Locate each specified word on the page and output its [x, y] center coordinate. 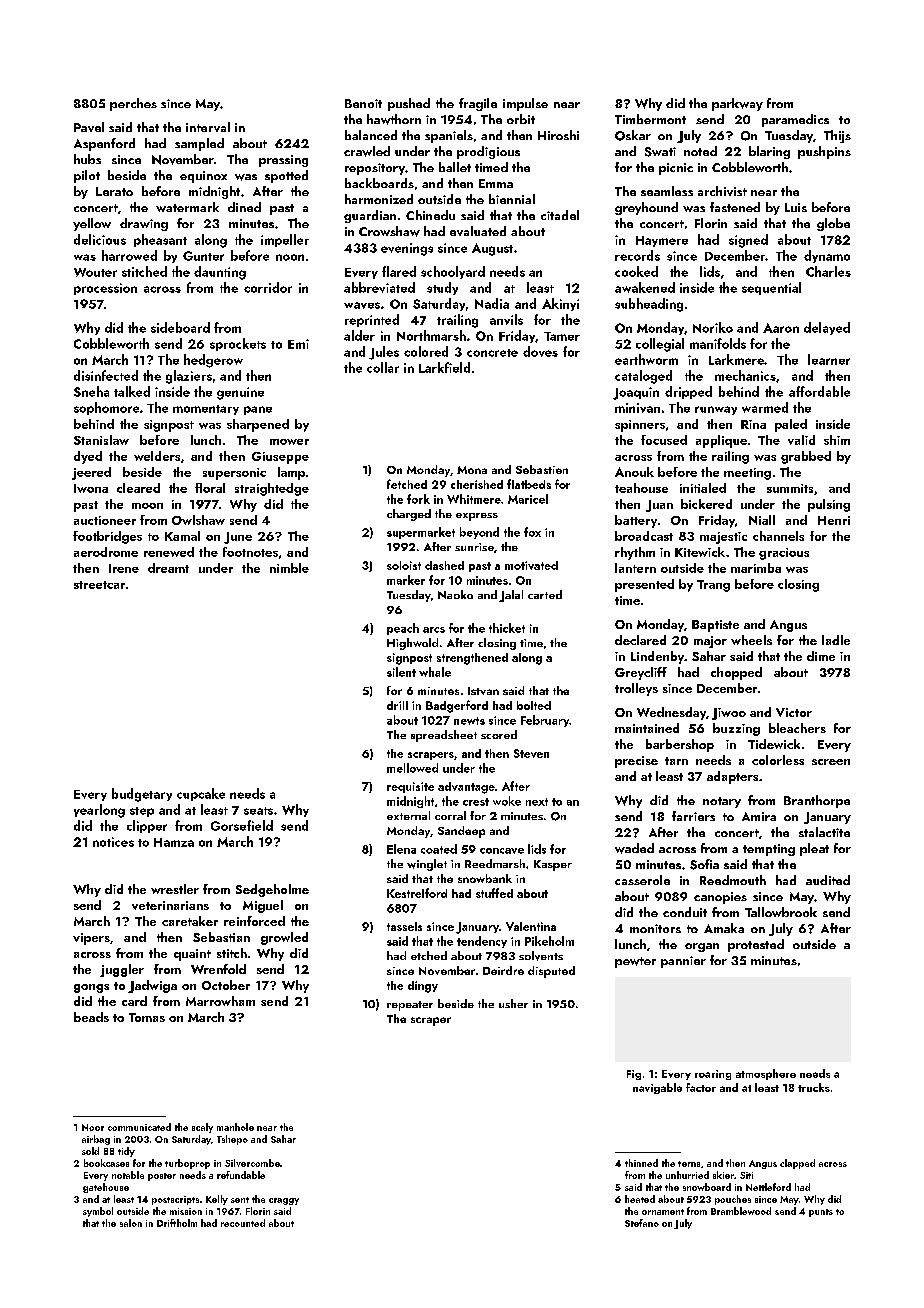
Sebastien [542, 469]
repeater [410, 1006]
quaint [192, 955]
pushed [409, 104]
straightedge [272, 489]
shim [837, 440]
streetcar [99, 585]
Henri [834, 520]
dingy [423, 987]
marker [406, 580]
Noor [93, 1127]
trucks [814, 1087]
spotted [286, 176]
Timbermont [650, 119]
